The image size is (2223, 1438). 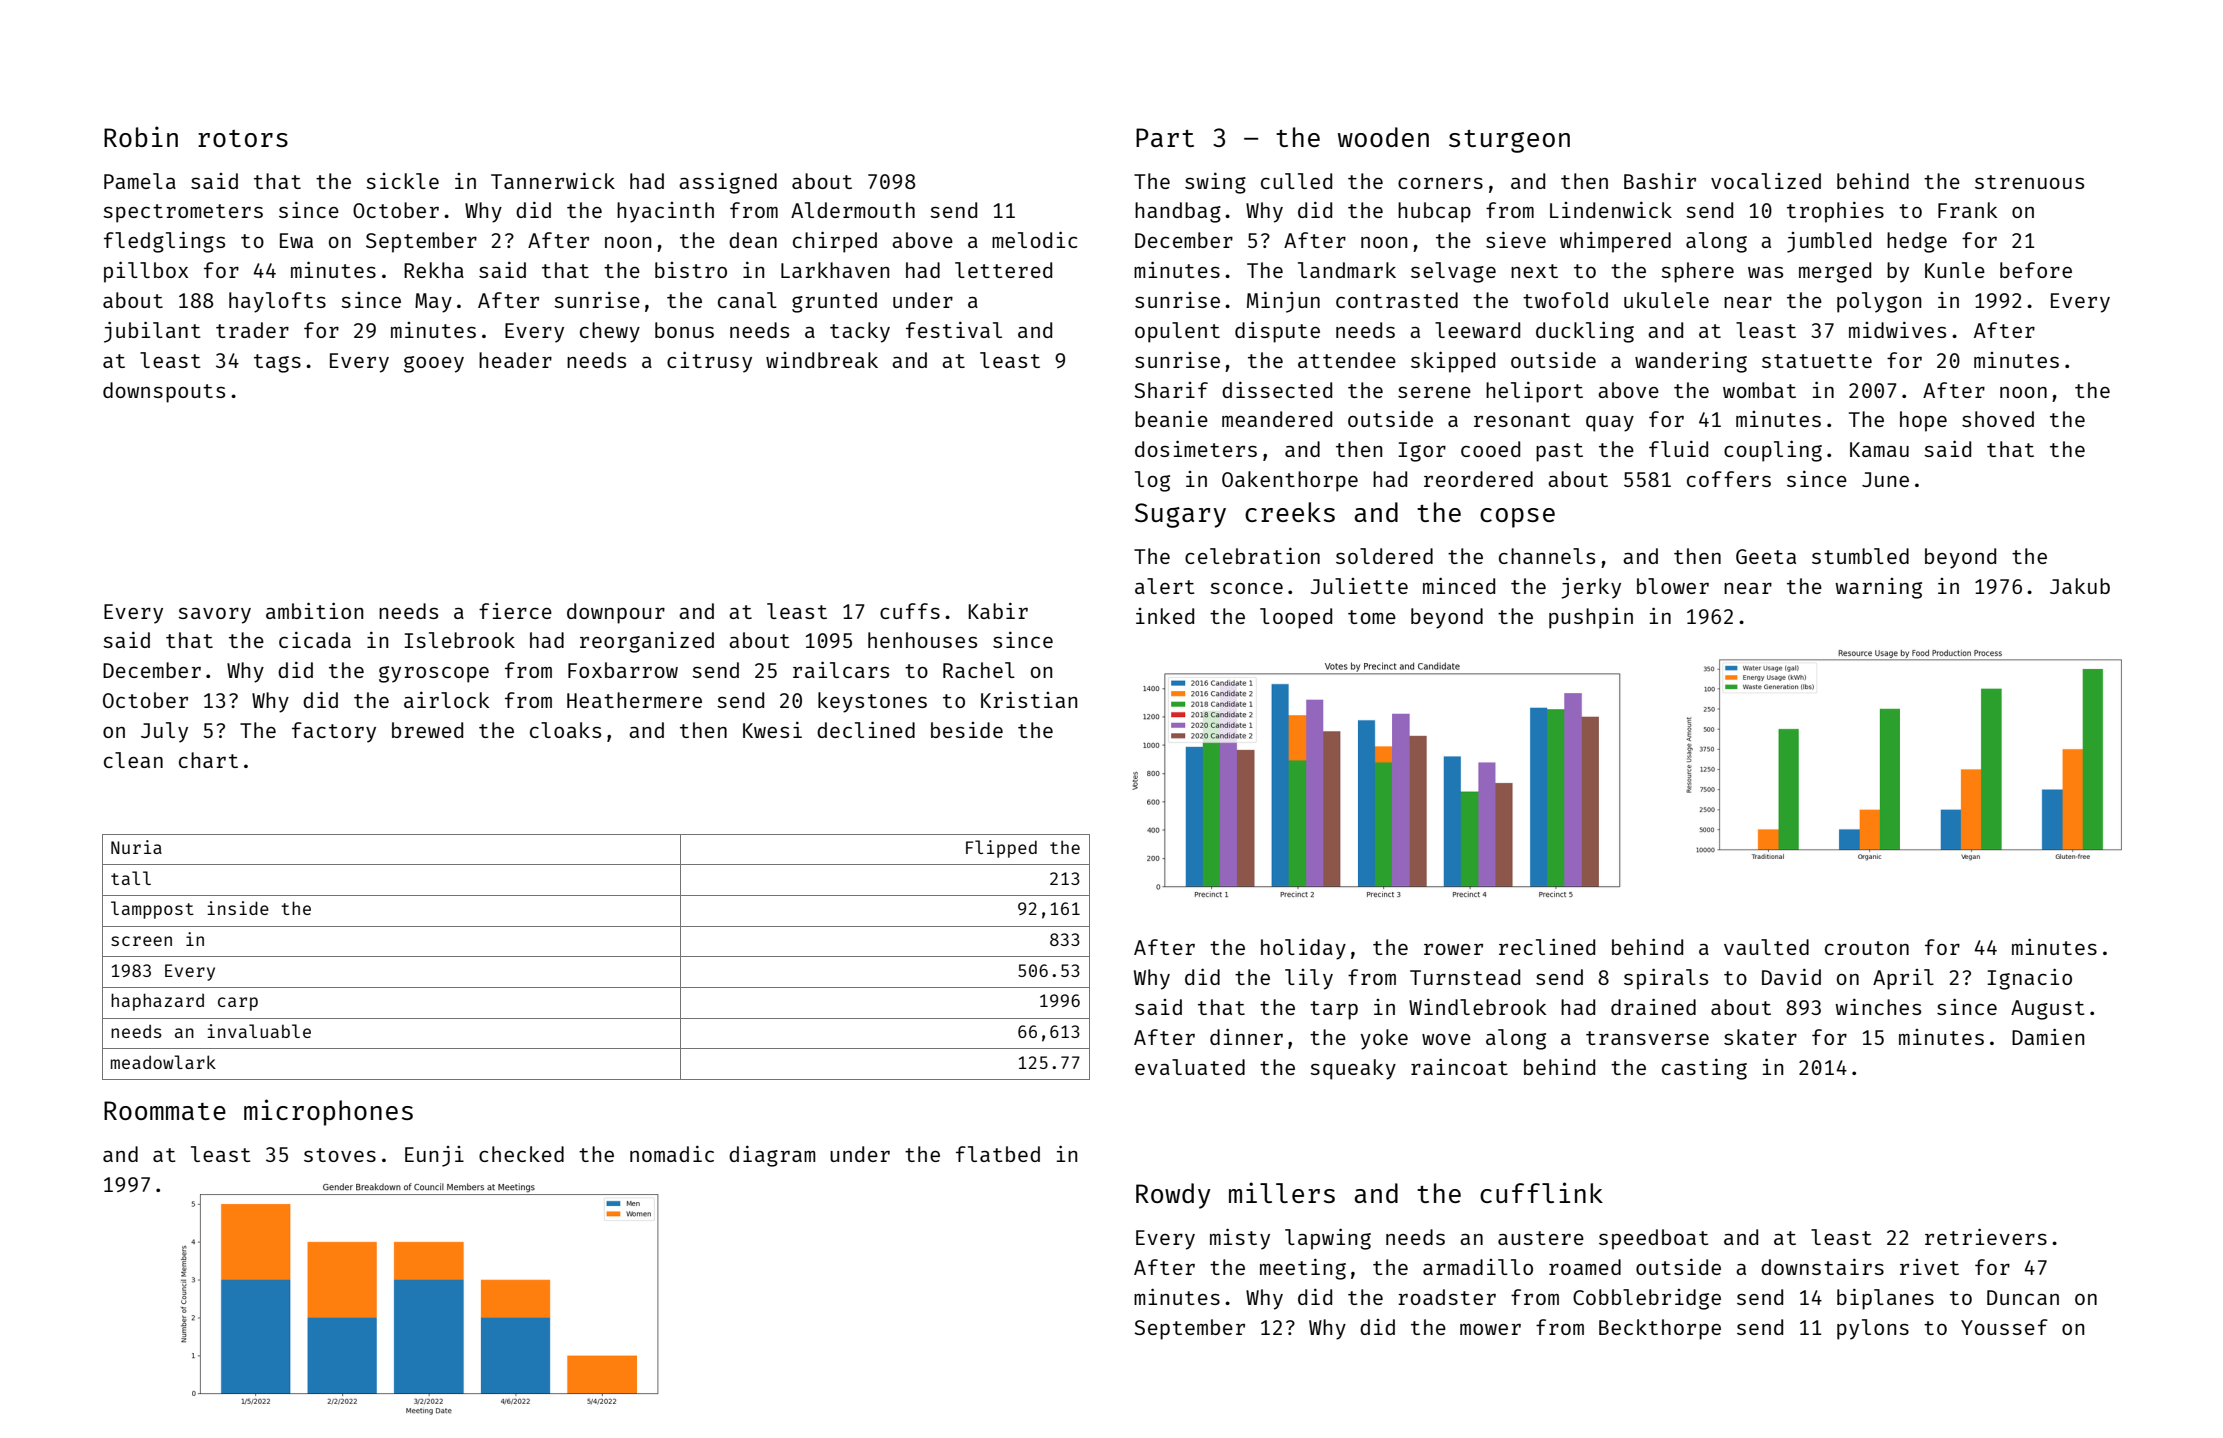 I want to click on pushpin, so click(x=1591, y=618).
